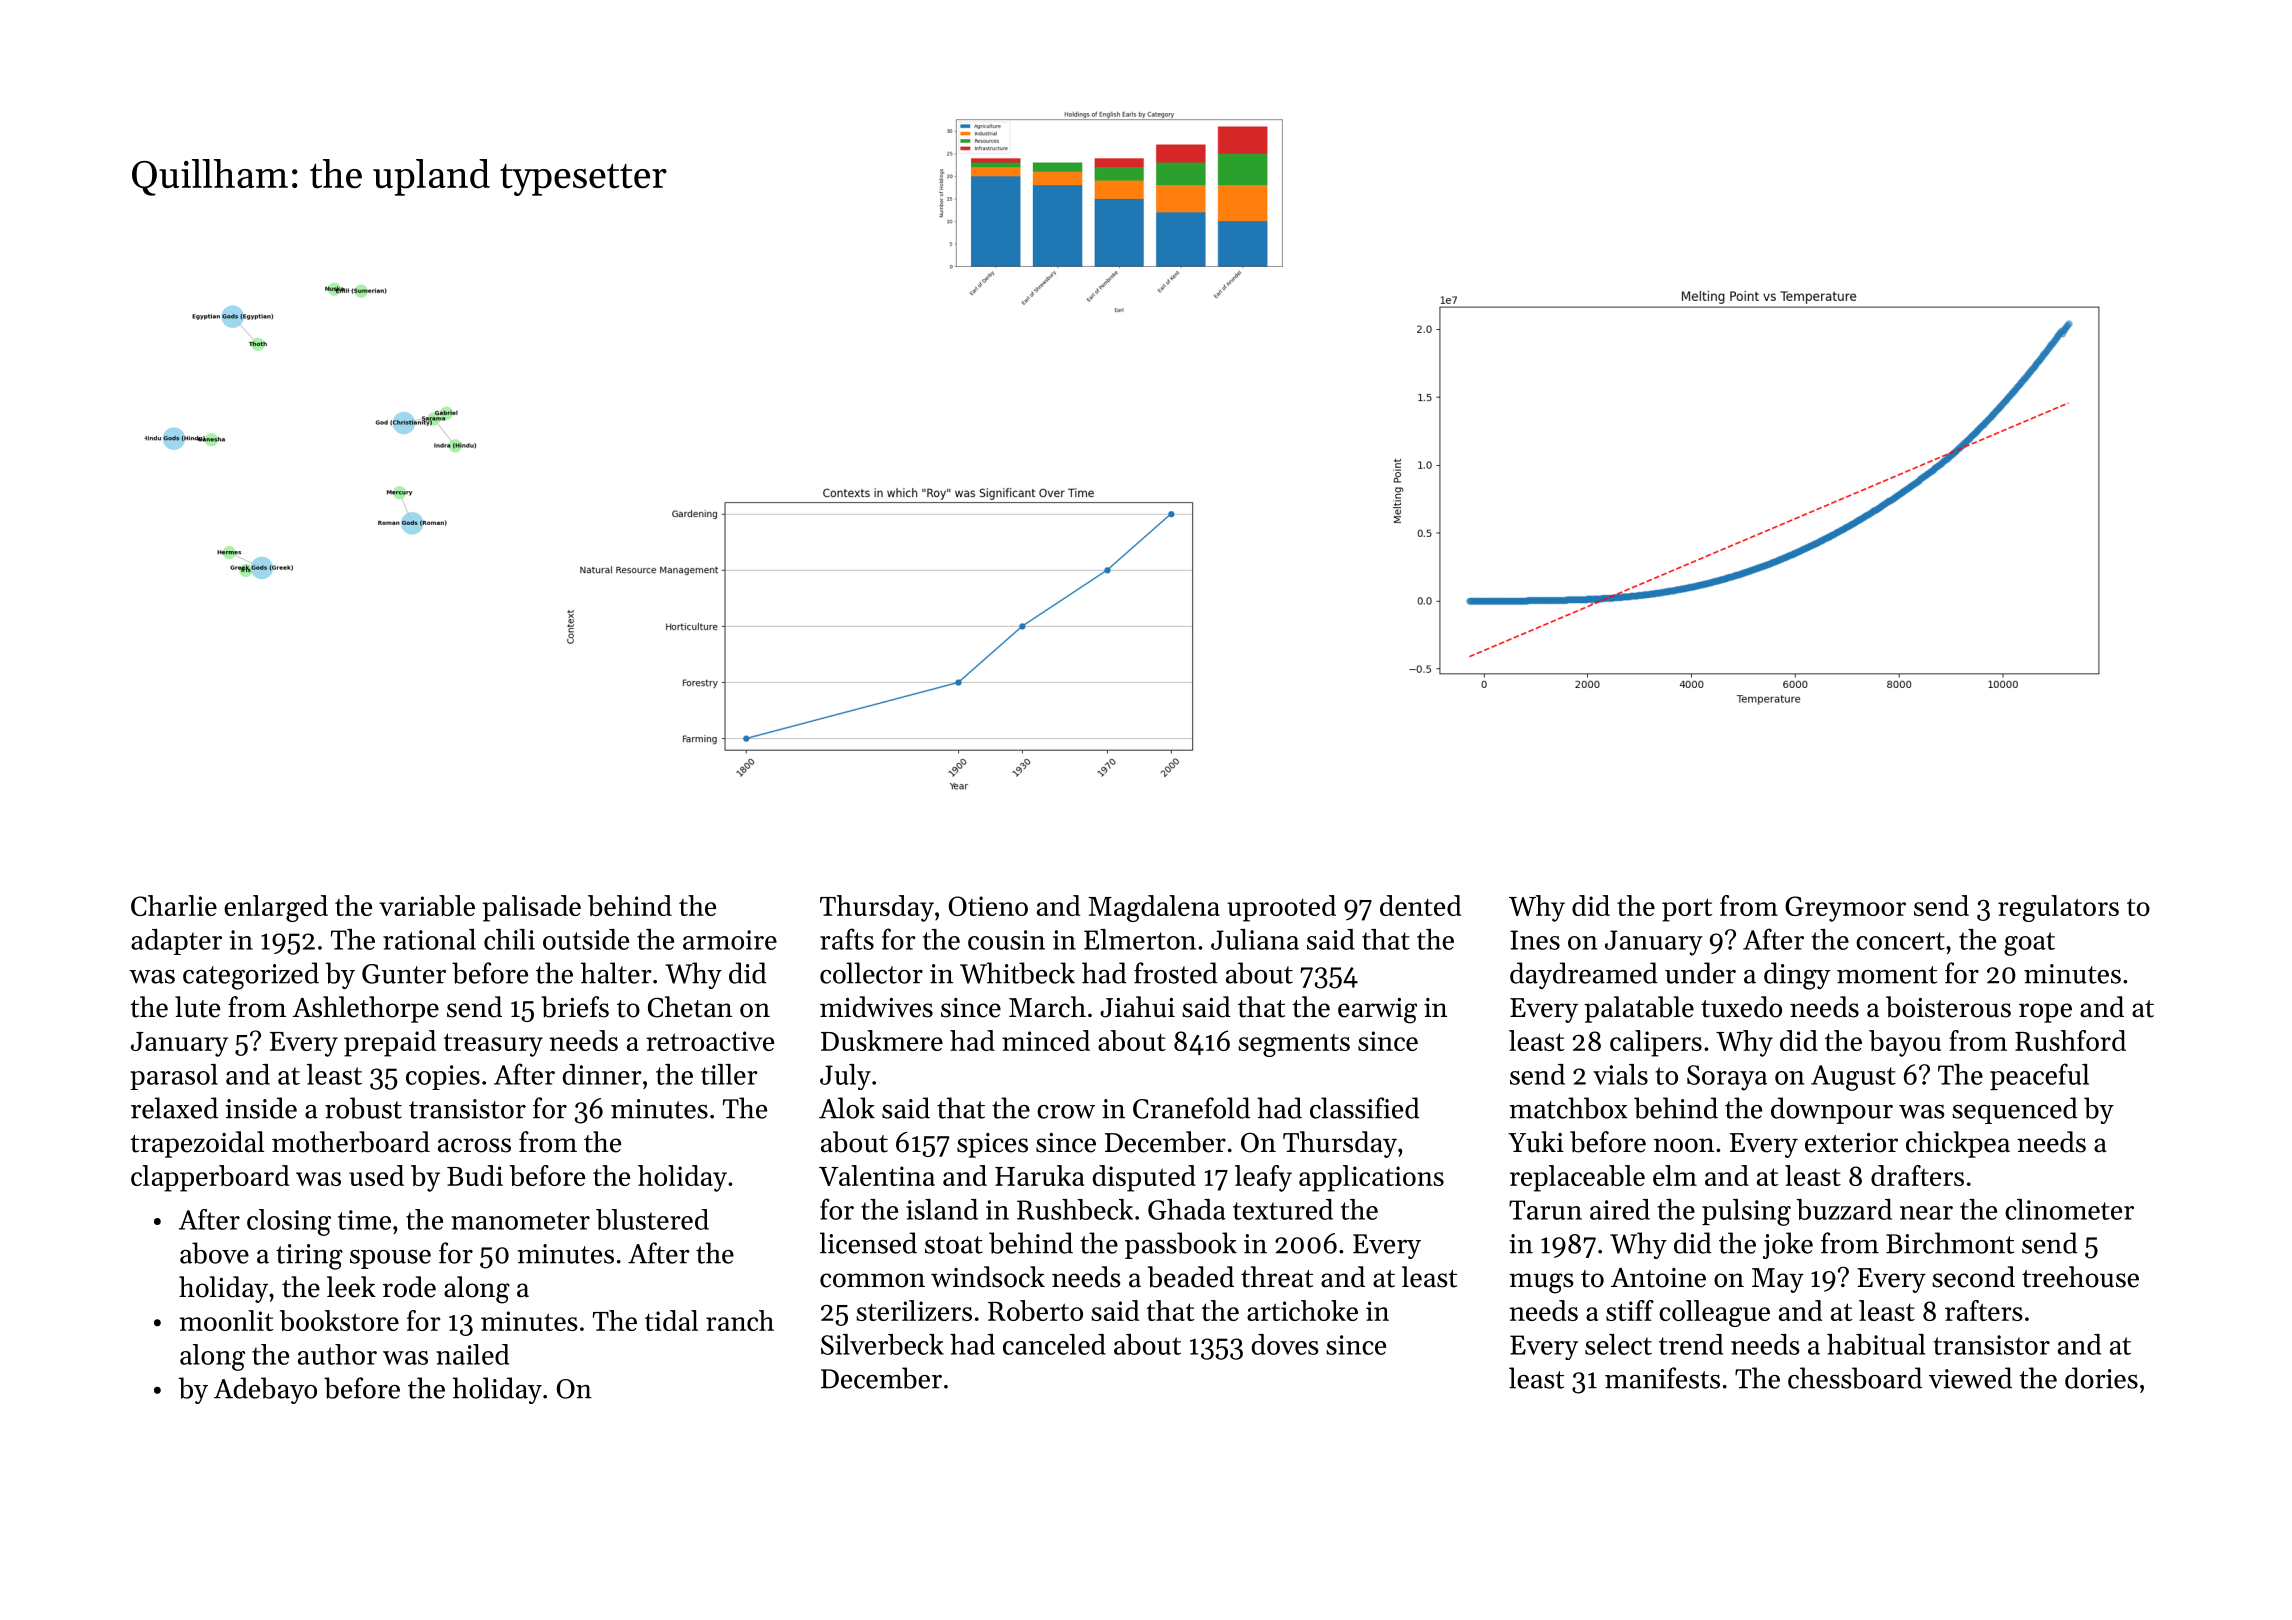 This screenshot has width=2292, height=1620. What do you see at coordinates (429, 939) in the screenshot?
I see `rational` at bounding box center [429, 939].
